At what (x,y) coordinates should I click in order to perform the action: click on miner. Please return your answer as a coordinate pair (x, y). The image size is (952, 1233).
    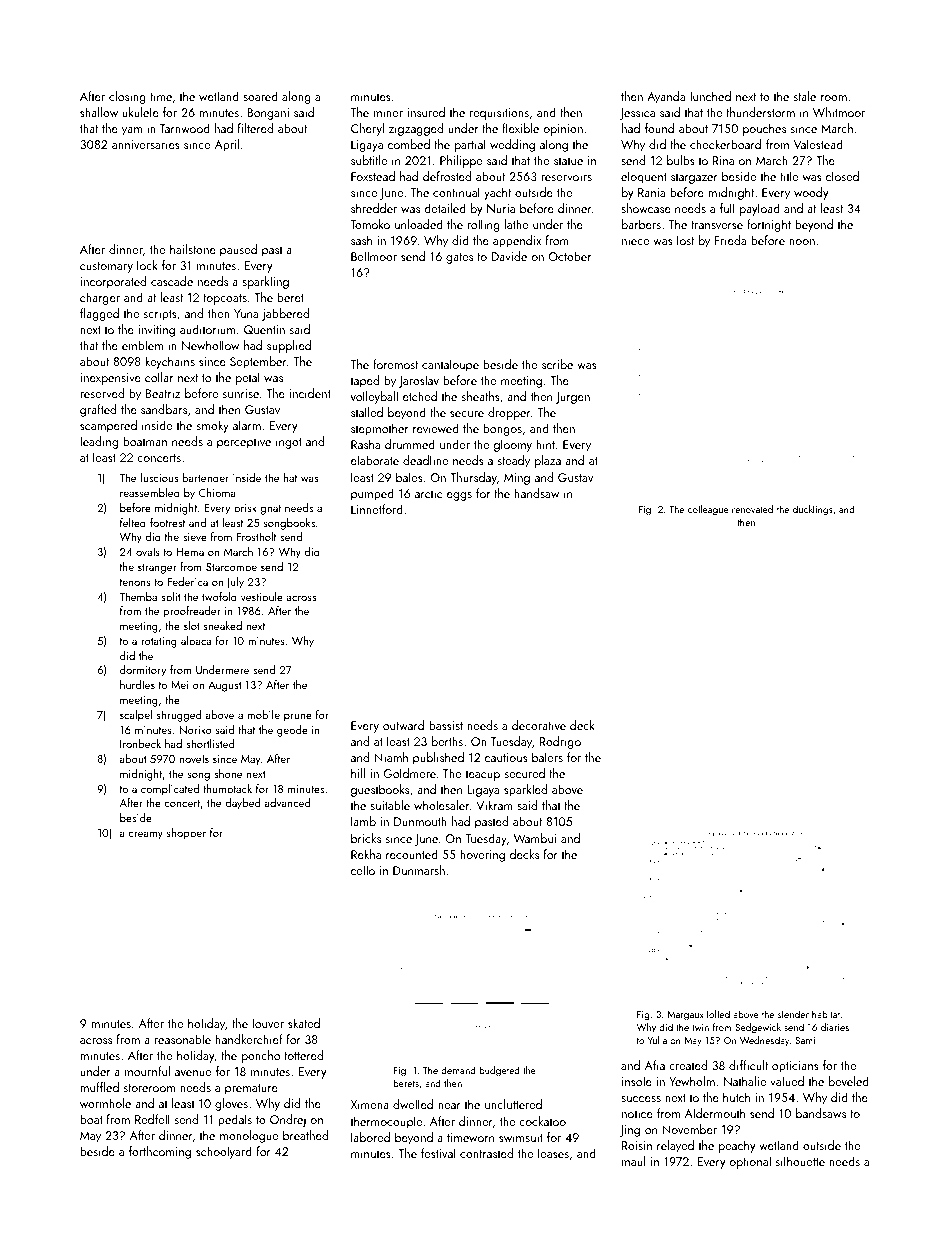
    Looking at the image, I should click on (388, 112).
